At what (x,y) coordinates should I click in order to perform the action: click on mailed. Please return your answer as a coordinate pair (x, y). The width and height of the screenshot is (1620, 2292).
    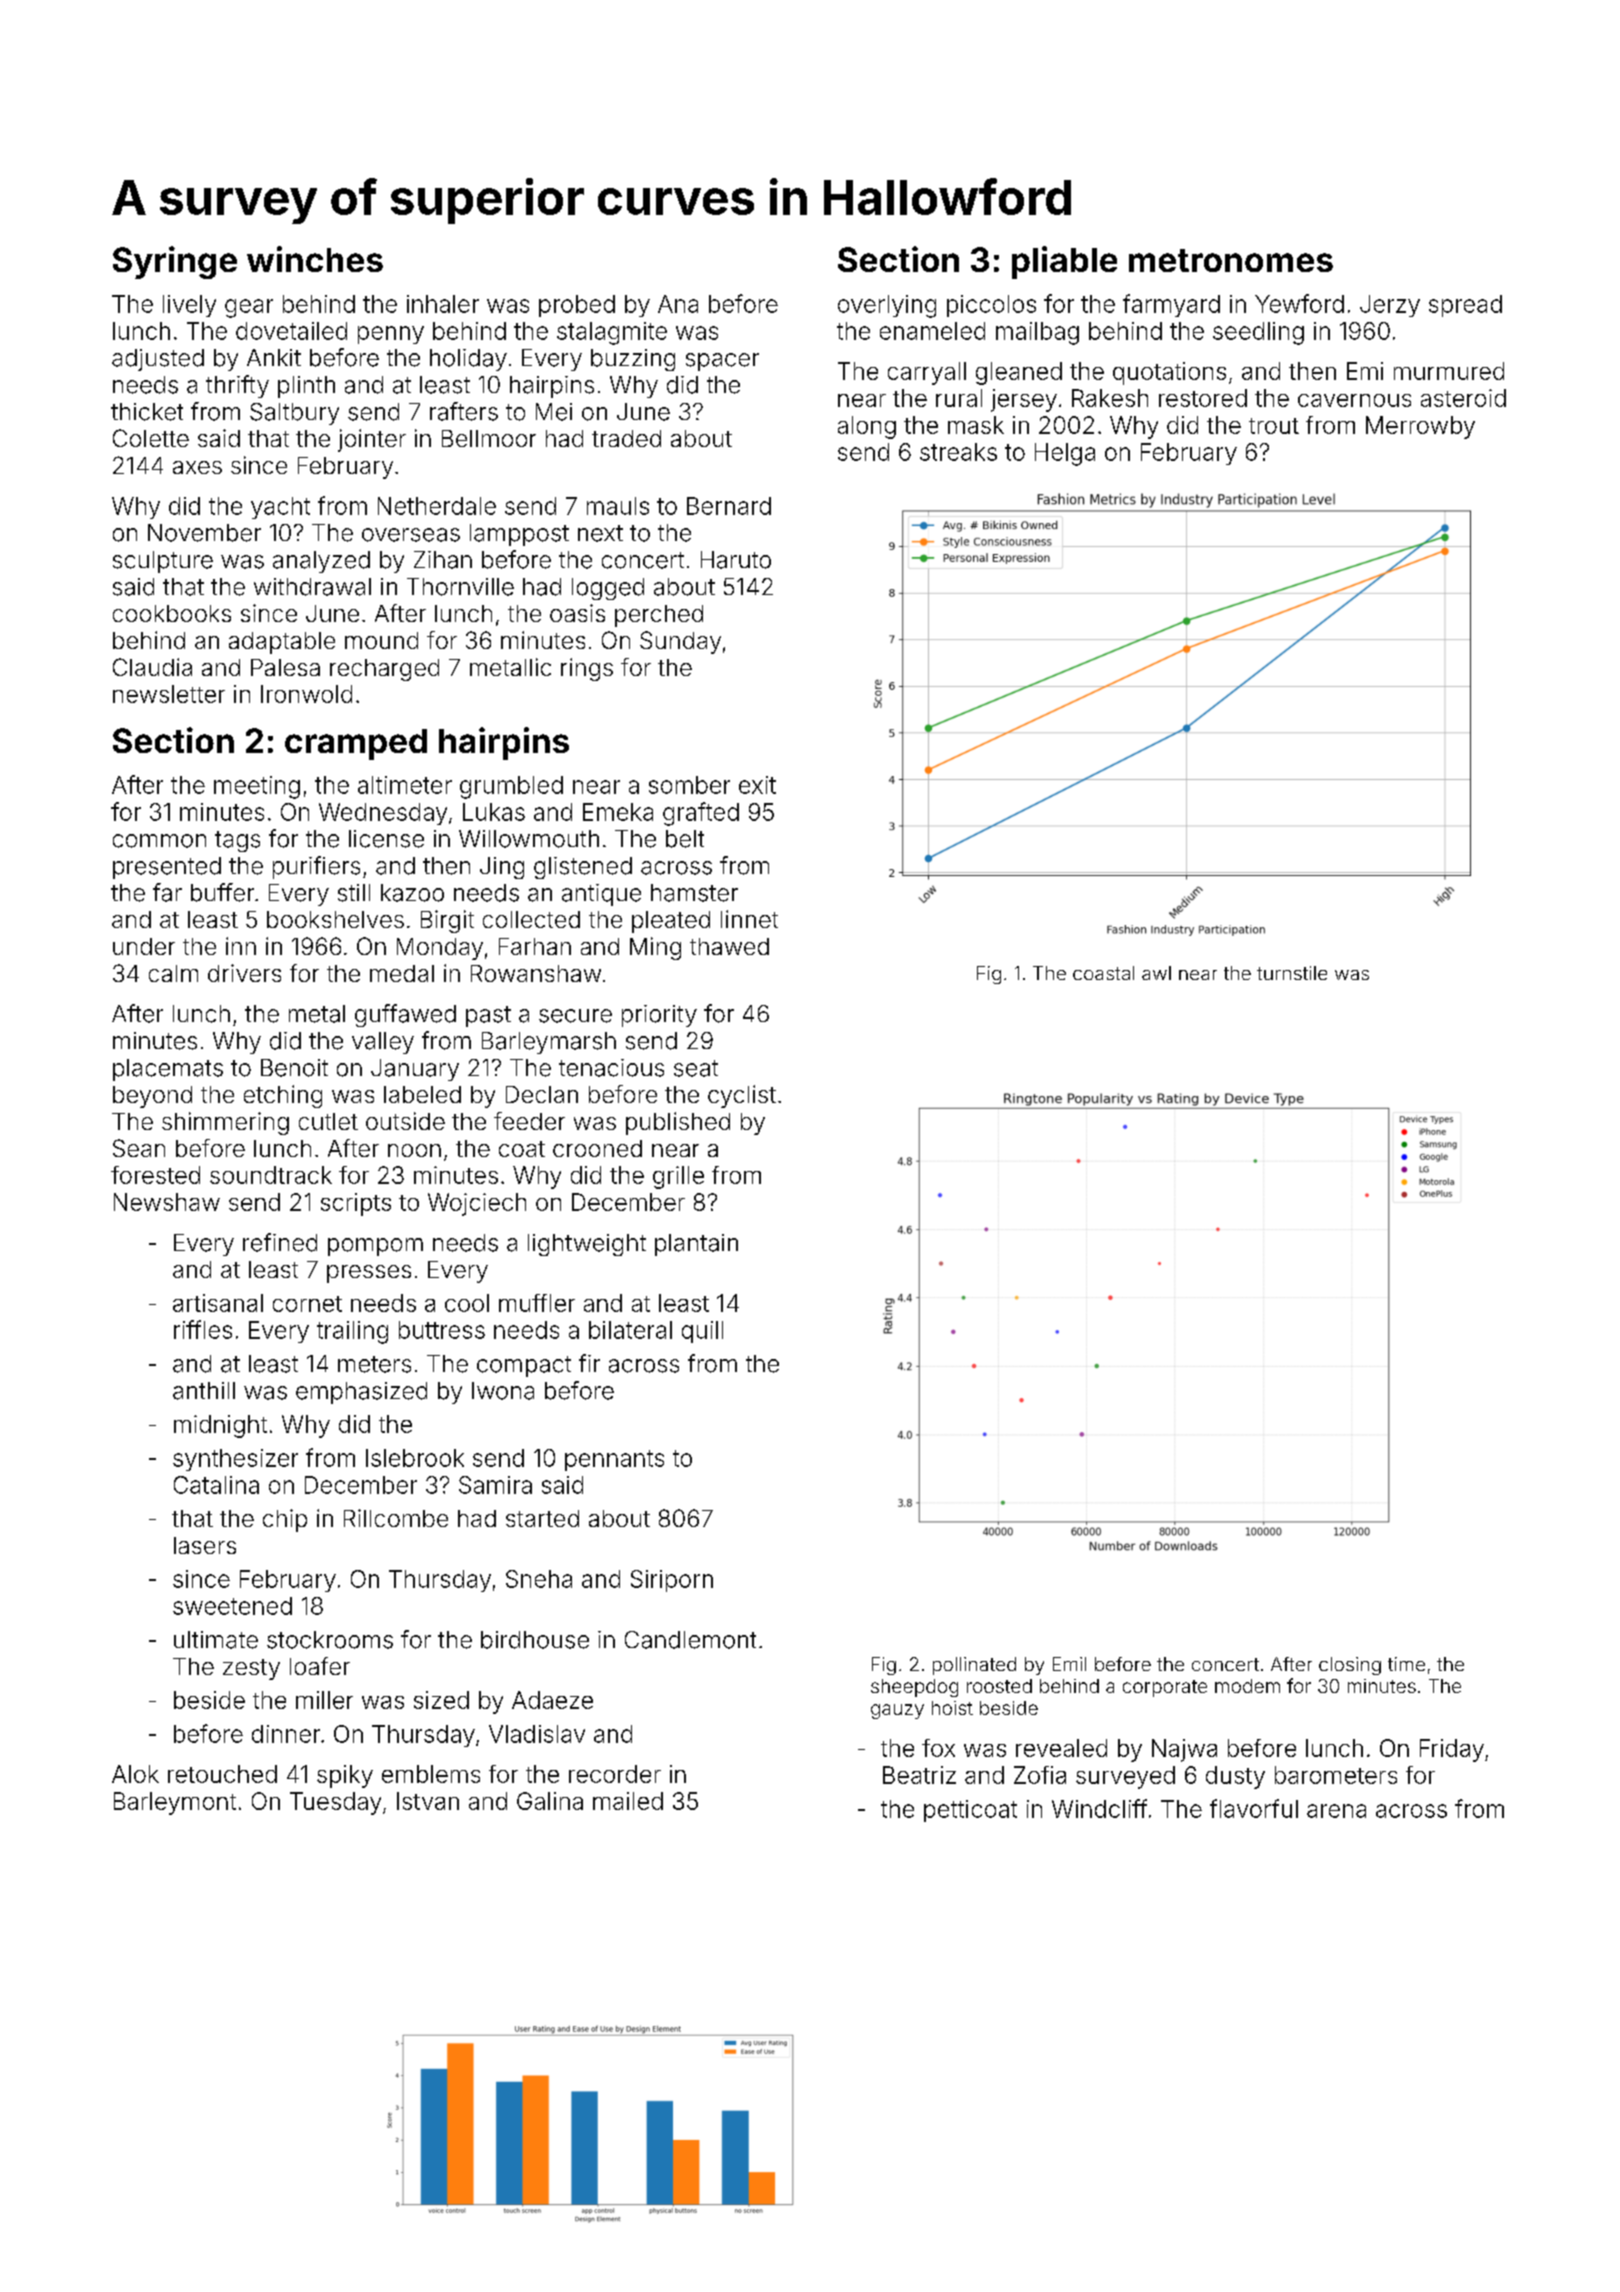
    Looking at the image, I should click on (628, 1801).
